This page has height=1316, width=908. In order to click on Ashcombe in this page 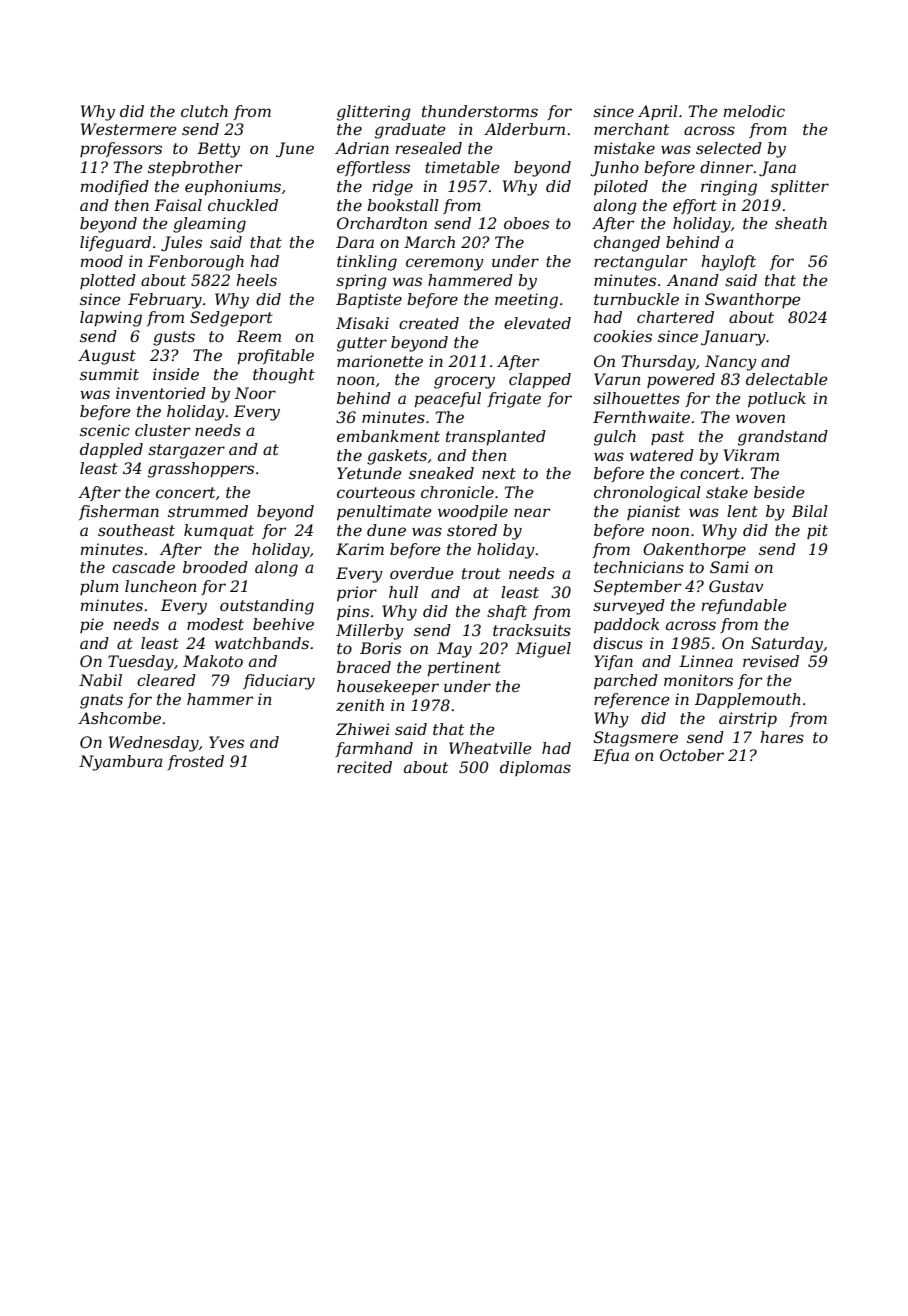, I will do `click(119, 718)`.
